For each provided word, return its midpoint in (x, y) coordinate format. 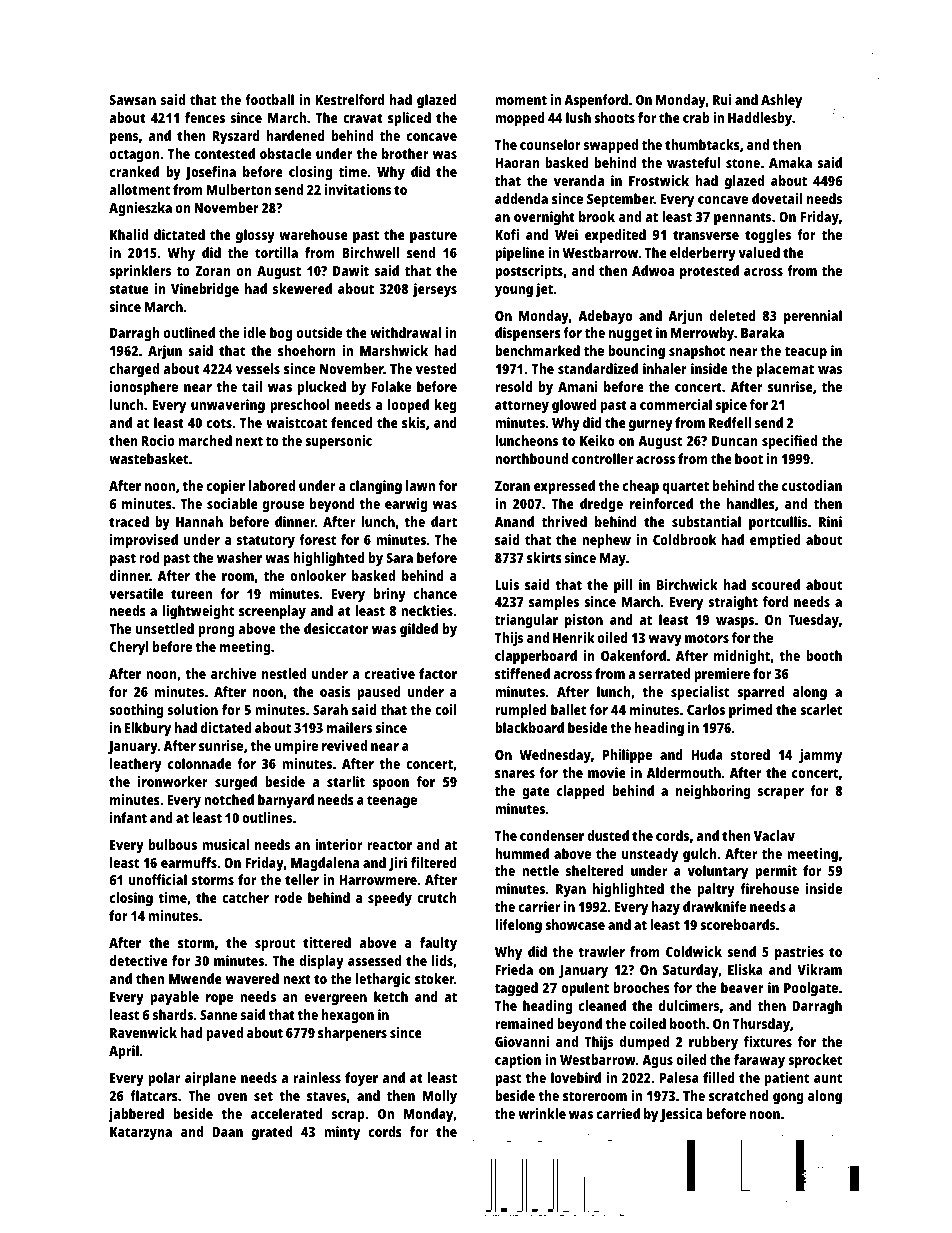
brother (405, 153)
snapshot (697, 352)
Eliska (745, 969)
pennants (742, 219)
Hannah (199, 521)
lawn (420, 485)
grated (272, 1133)
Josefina (210, 173)
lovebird (576, 1077)
